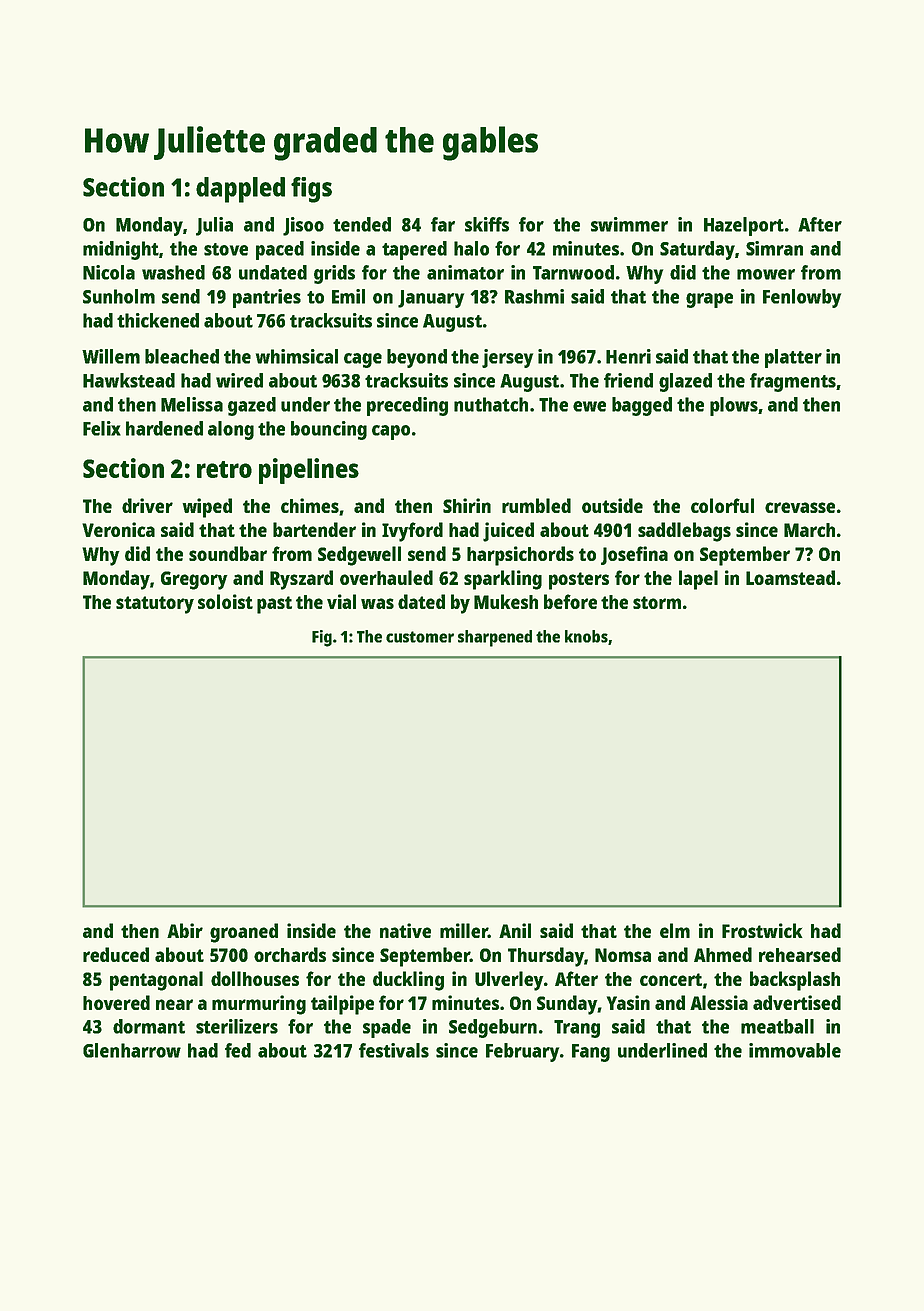  Describe the element at coordinates (334, 274) in the screenshot. I see `grids` at that location.
